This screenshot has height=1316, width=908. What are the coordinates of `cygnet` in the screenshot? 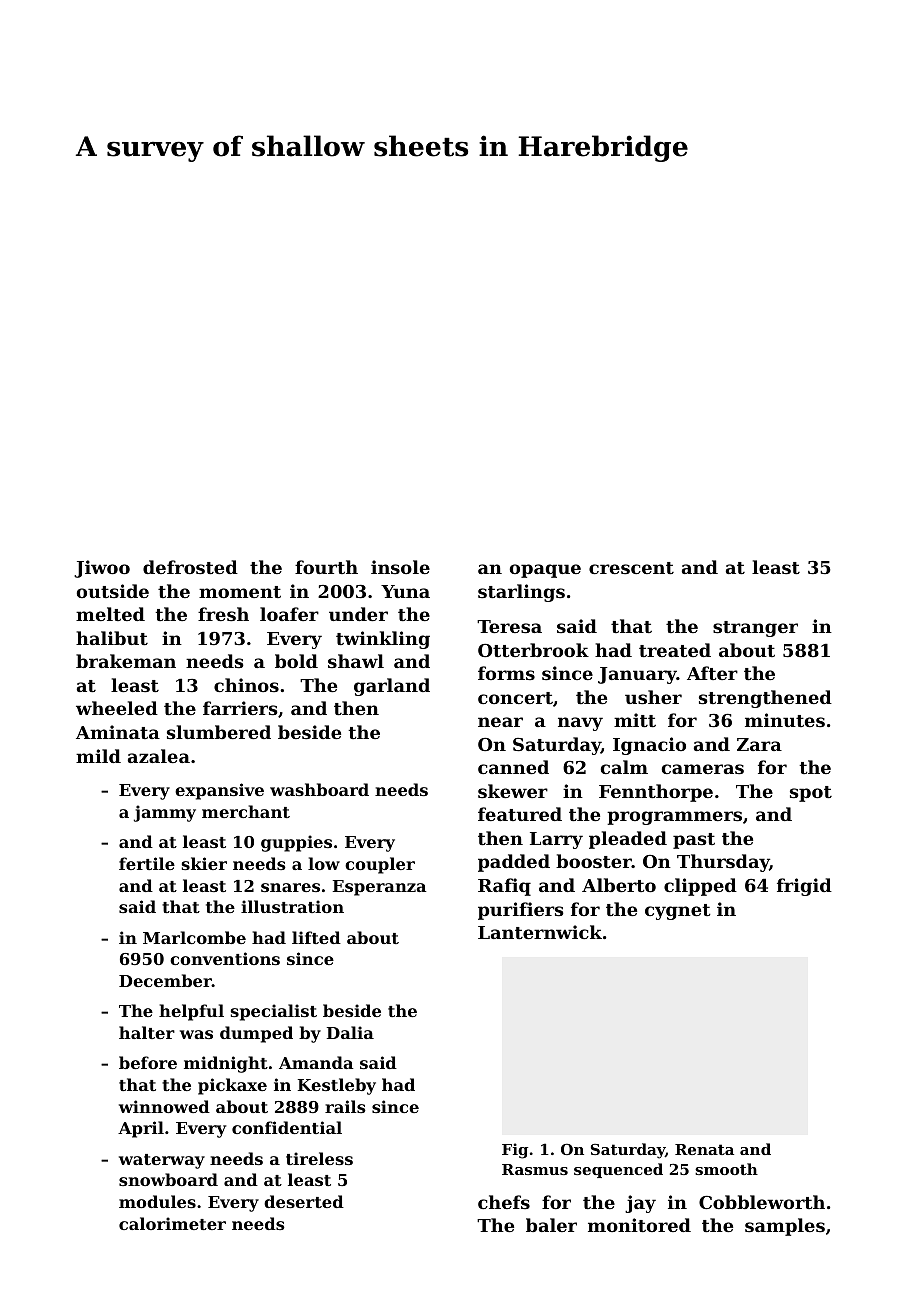 It's located at (677, 912).
